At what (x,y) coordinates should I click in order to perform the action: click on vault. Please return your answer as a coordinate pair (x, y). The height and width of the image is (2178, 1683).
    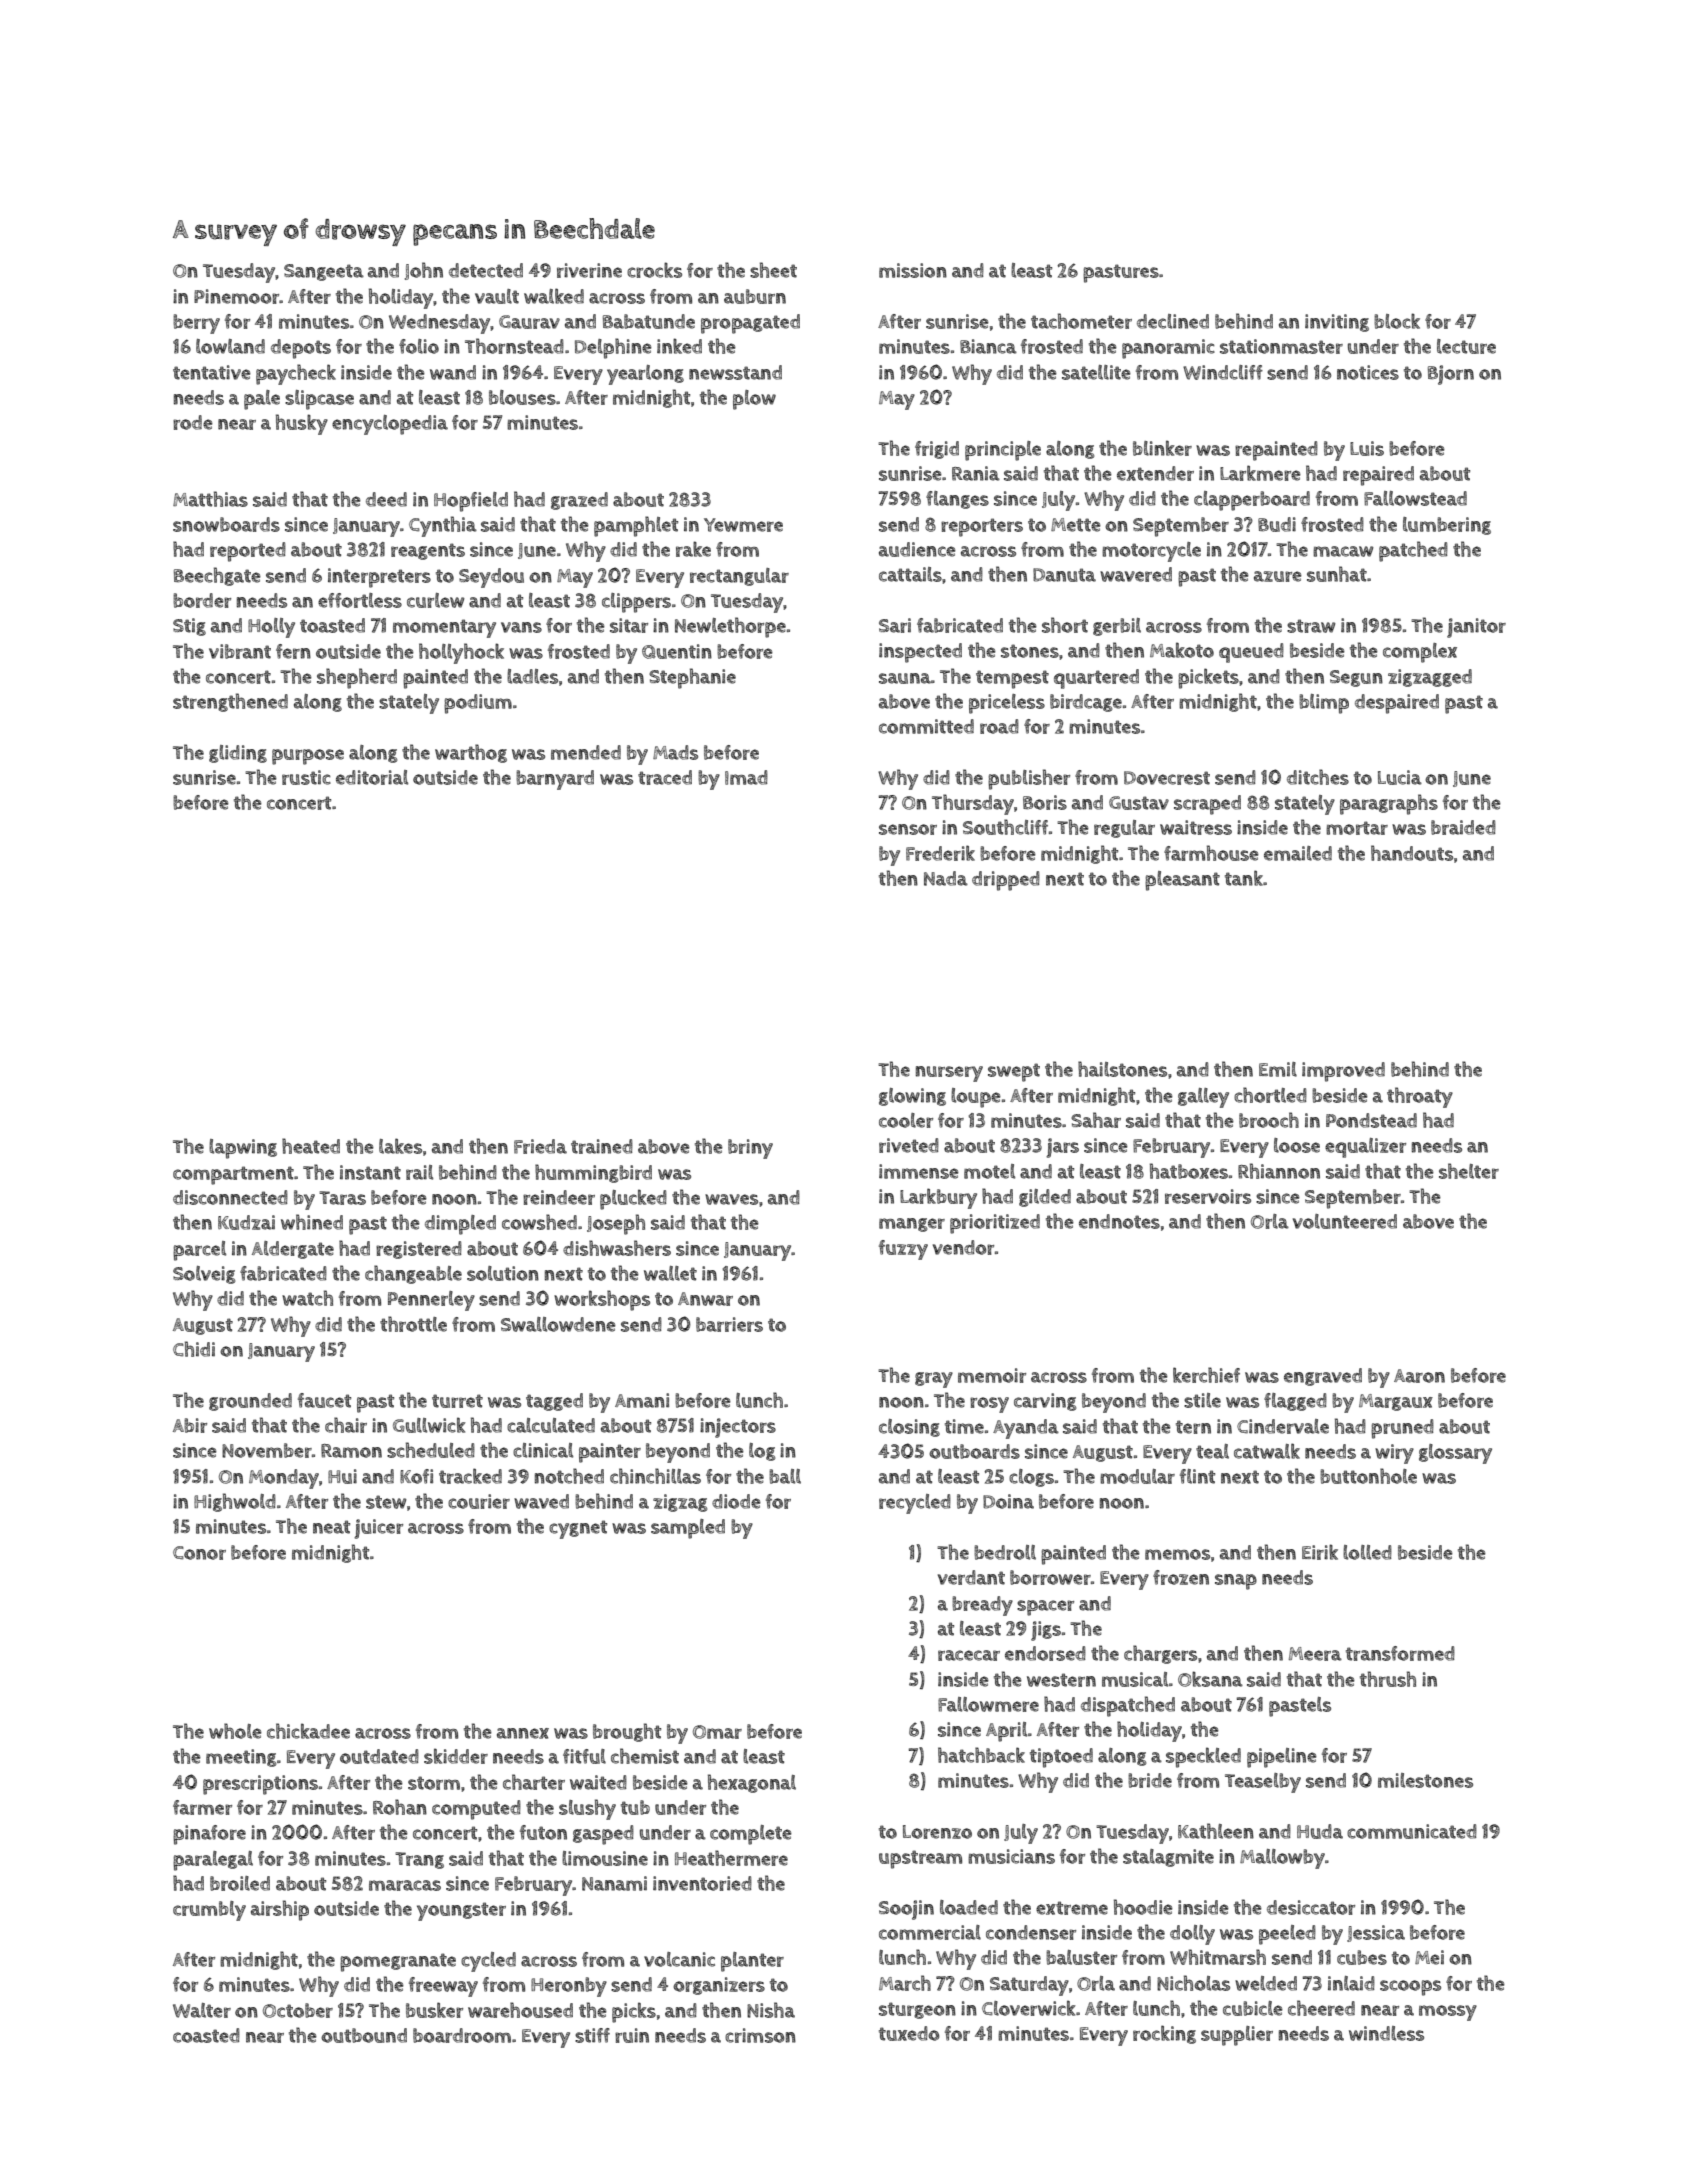
    Looking at the image, I should click on (497, 296).
